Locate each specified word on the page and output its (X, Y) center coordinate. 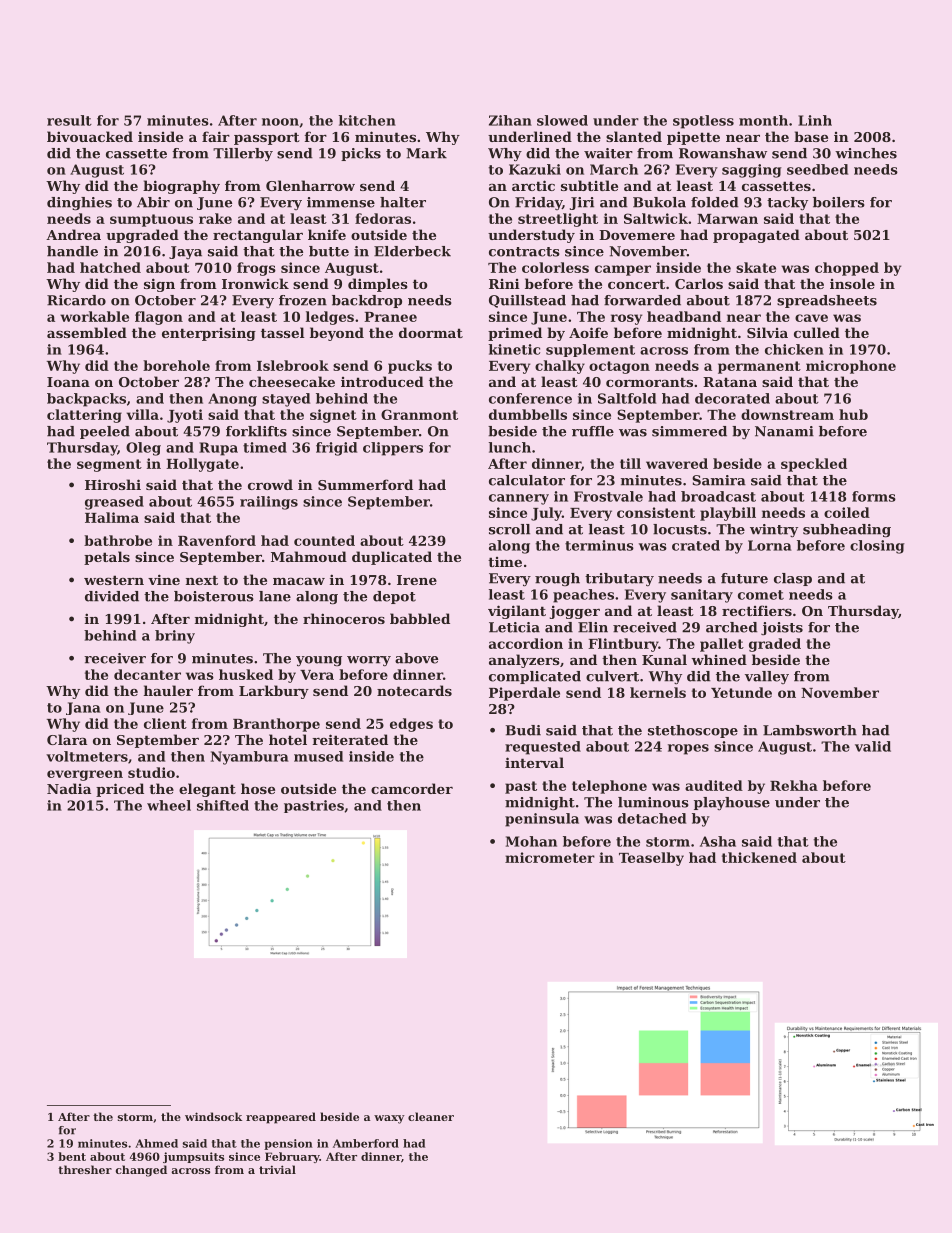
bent (72, 1156)
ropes (688, 749)
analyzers (524, 661)
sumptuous (151, 220)
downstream (787, 414)
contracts (524, 252)
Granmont (419, 414)
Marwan (727, 219)
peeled (105, 432)
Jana (83, 708)
